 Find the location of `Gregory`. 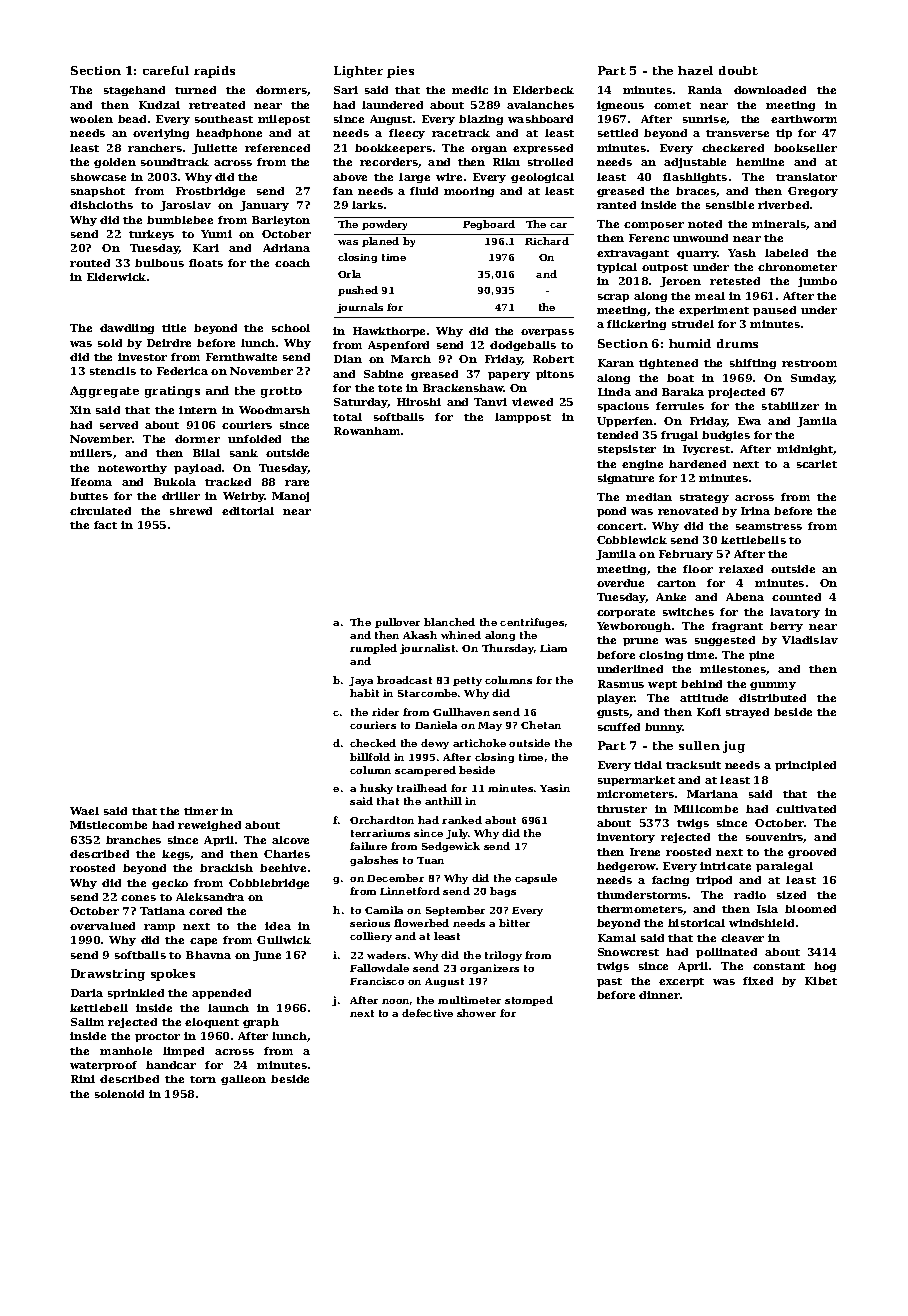

Gregory is located at coordinates (813, 192).
